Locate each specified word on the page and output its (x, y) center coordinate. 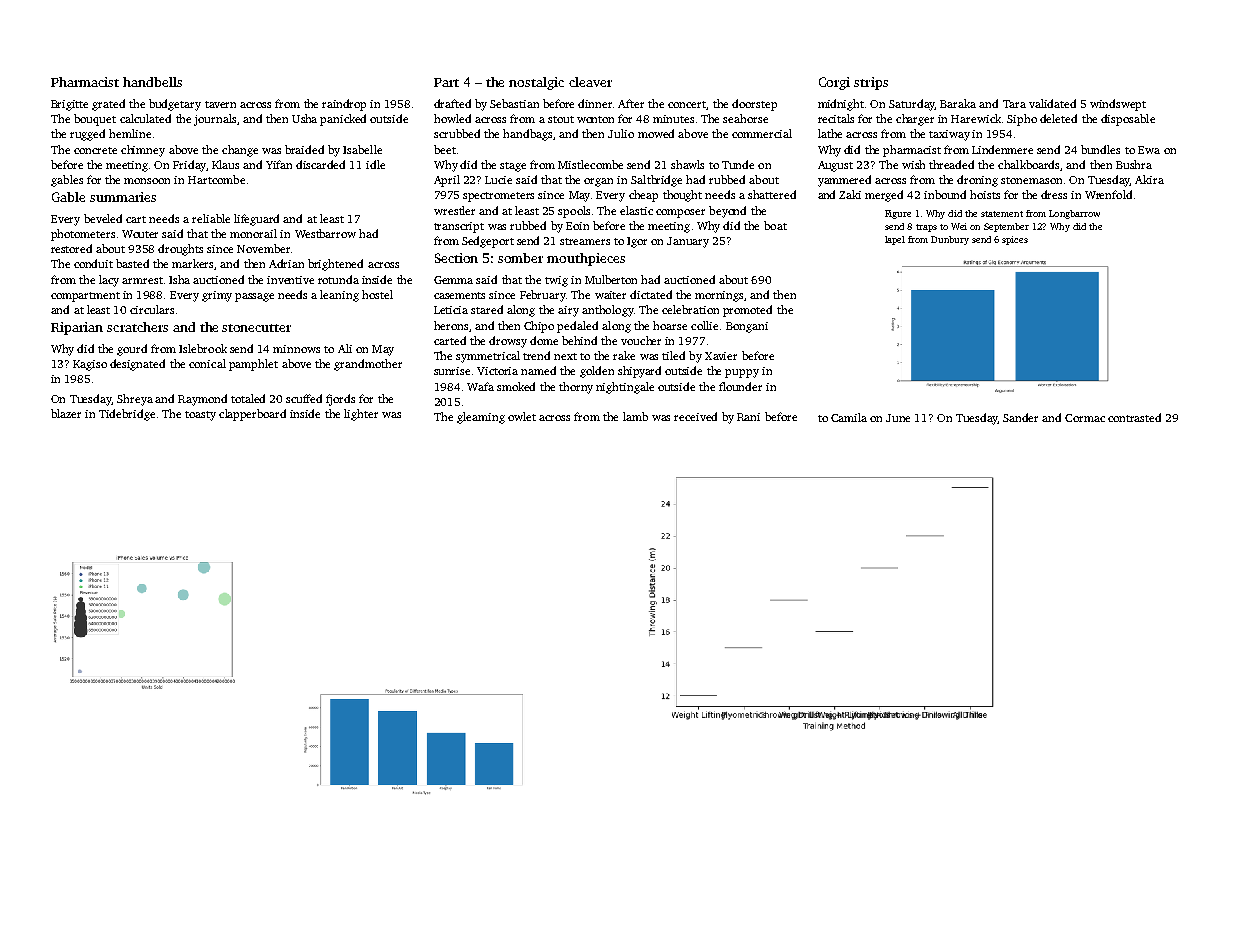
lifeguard (256, 220)
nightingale (625, 388)
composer (680, 213)
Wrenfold (1108, 194)
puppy (742, 373)
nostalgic (536, 83)
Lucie (498, 180)
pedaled (577, 327)
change (240, 151)
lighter (361, 415)
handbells (152, 82)
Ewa (1149, 150)
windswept (1118, 105)
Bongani (747, 327)
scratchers (137, 327)
